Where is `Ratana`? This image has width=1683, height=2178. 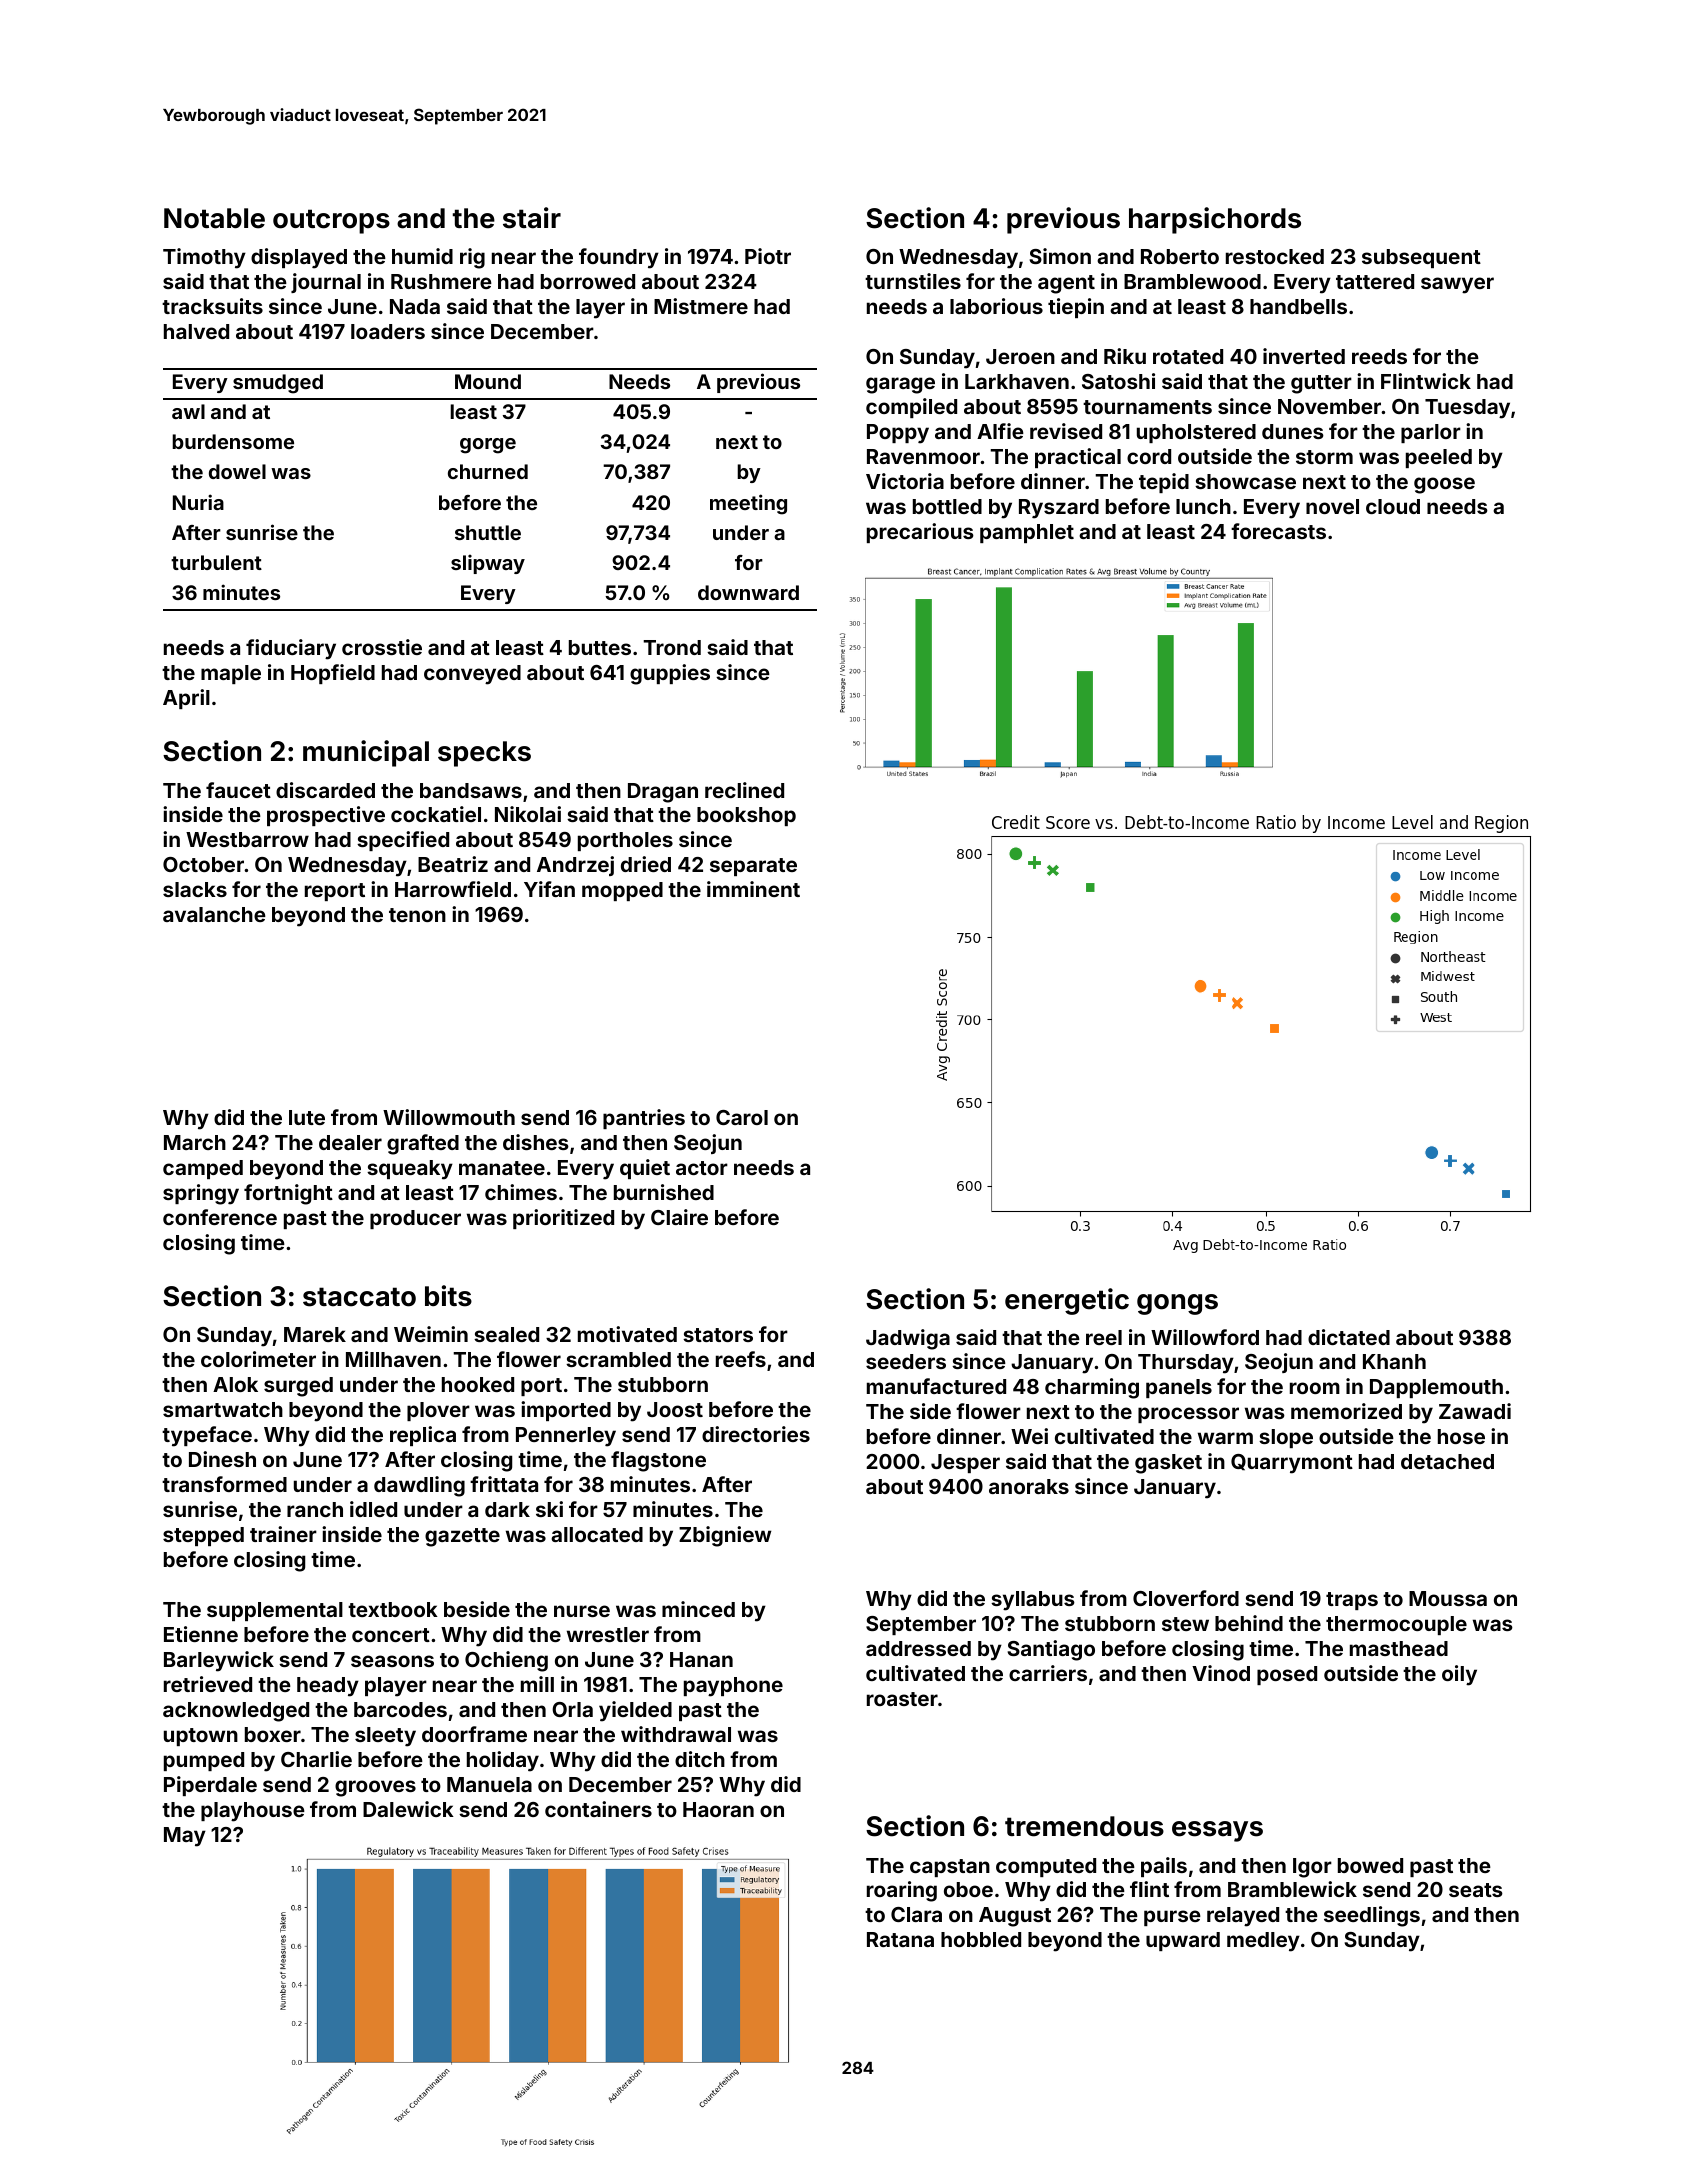 Ratana is located at coordinates (900, 1939).
